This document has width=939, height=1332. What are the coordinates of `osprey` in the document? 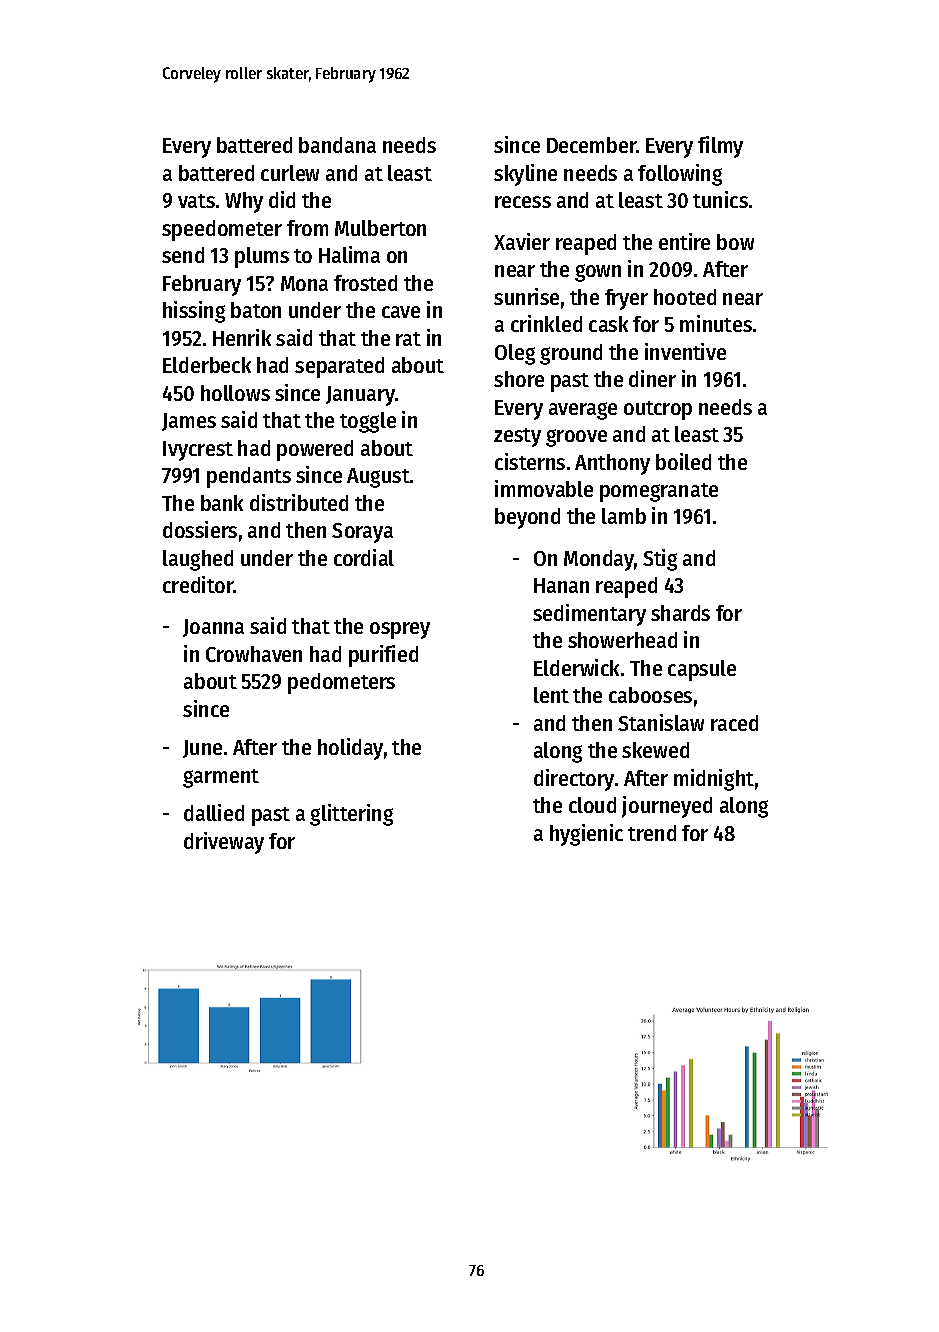 It's located at (400, 630).
